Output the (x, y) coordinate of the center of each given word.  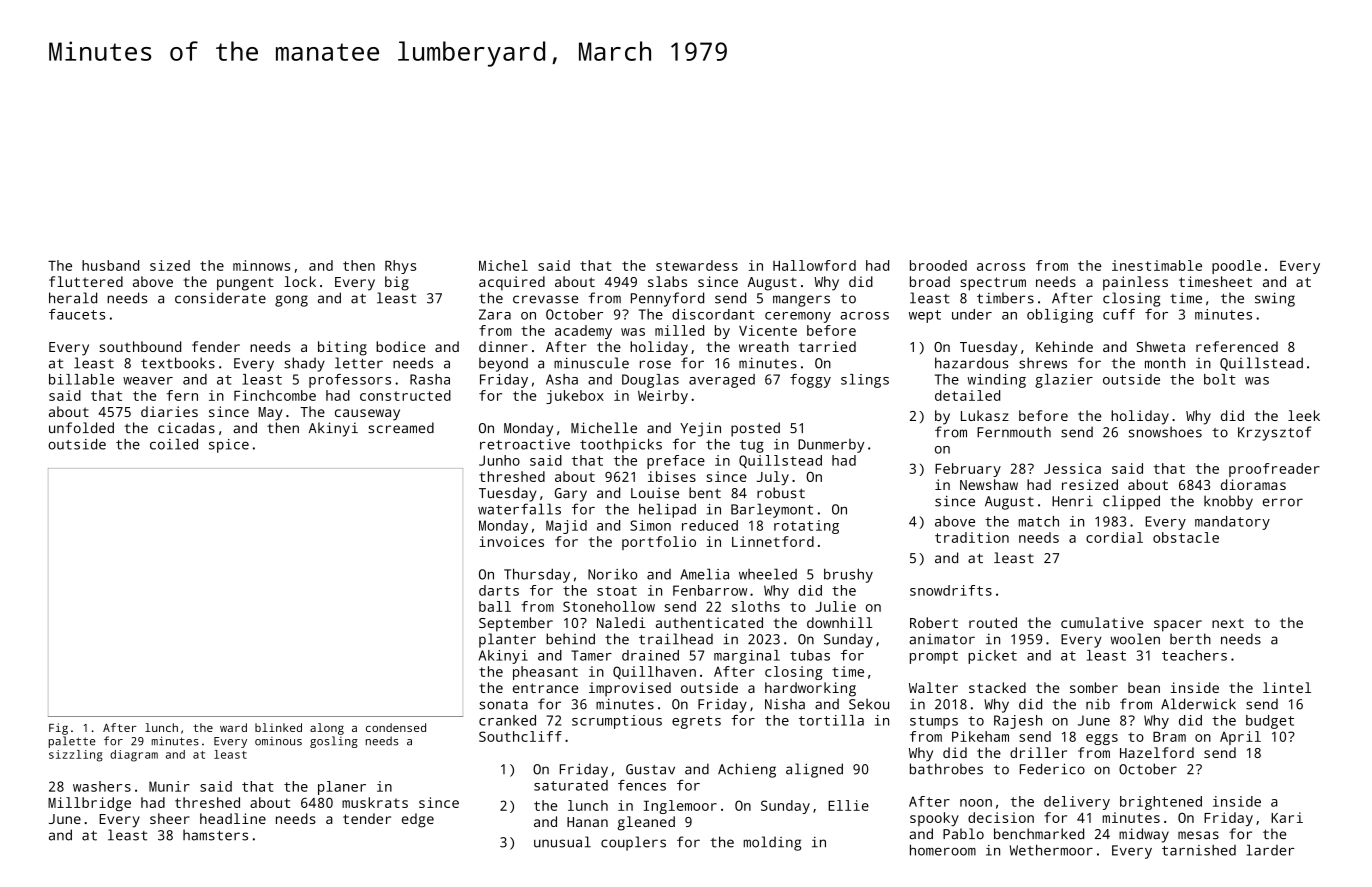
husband (110, 265)
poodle (1236, 267)
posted (755, 429)
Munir (169, 786)
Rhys (400, 267)
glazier (1064, 381)
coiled (174, 444)
